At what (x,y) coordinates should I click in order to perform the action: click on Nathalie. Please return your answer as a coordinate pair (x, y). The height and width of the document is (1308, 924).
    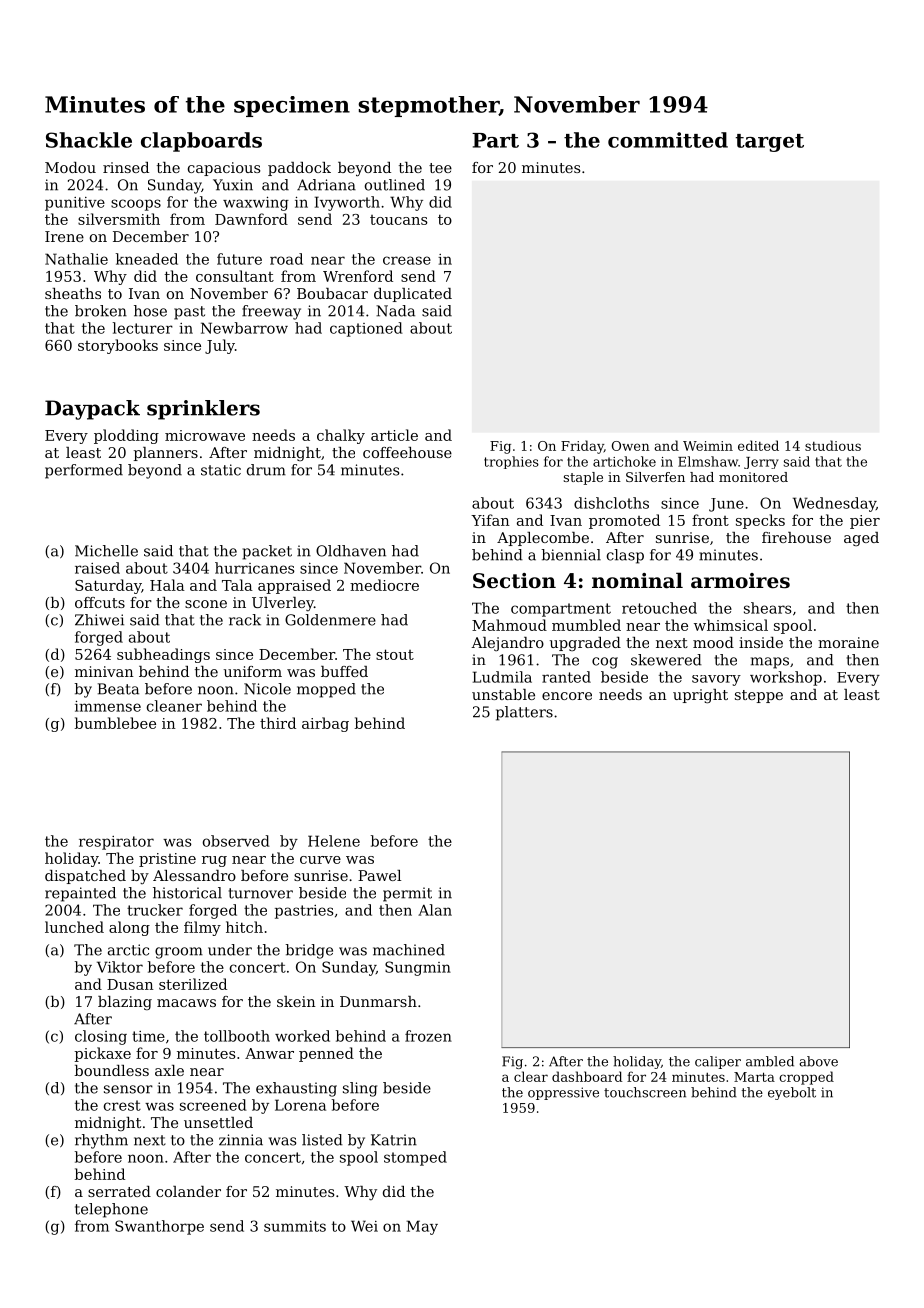
    Looking at the image, I should click on (76, 259).
